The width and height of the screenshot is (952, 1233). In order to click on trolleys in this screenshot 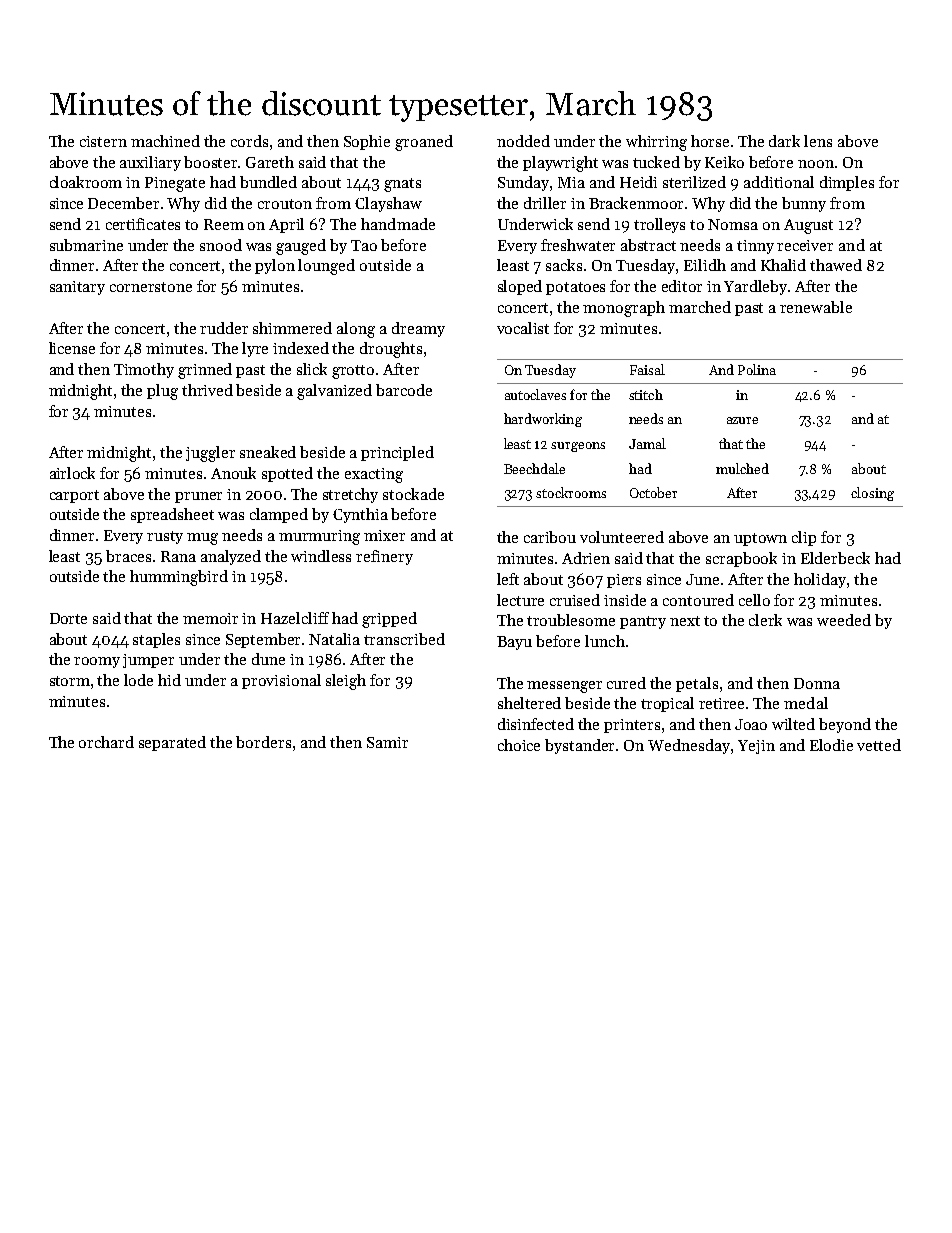, I will do `click(659, 225)`.
